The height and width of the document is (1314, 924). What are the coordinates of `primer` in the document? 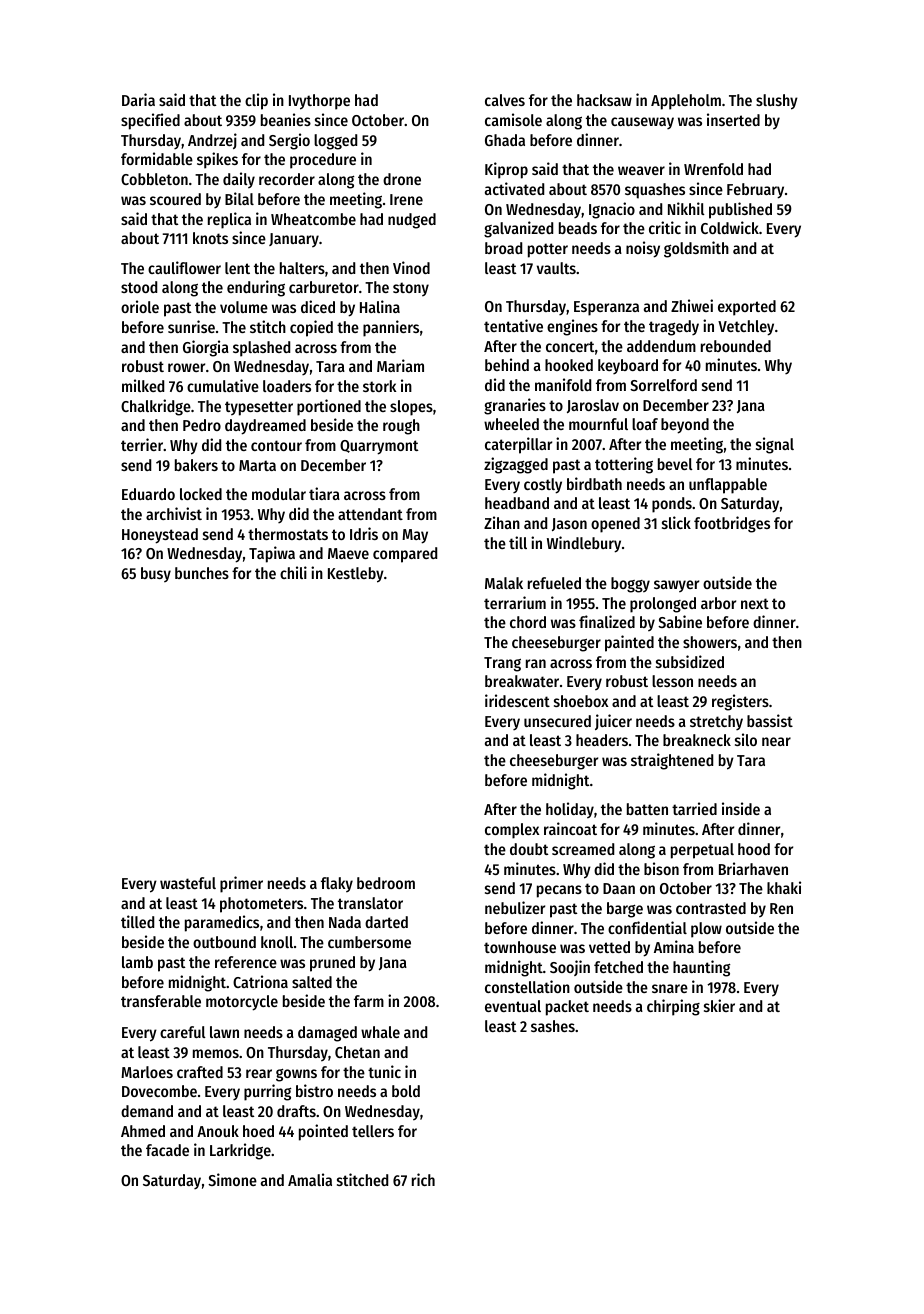 It's located at (241, 884).
